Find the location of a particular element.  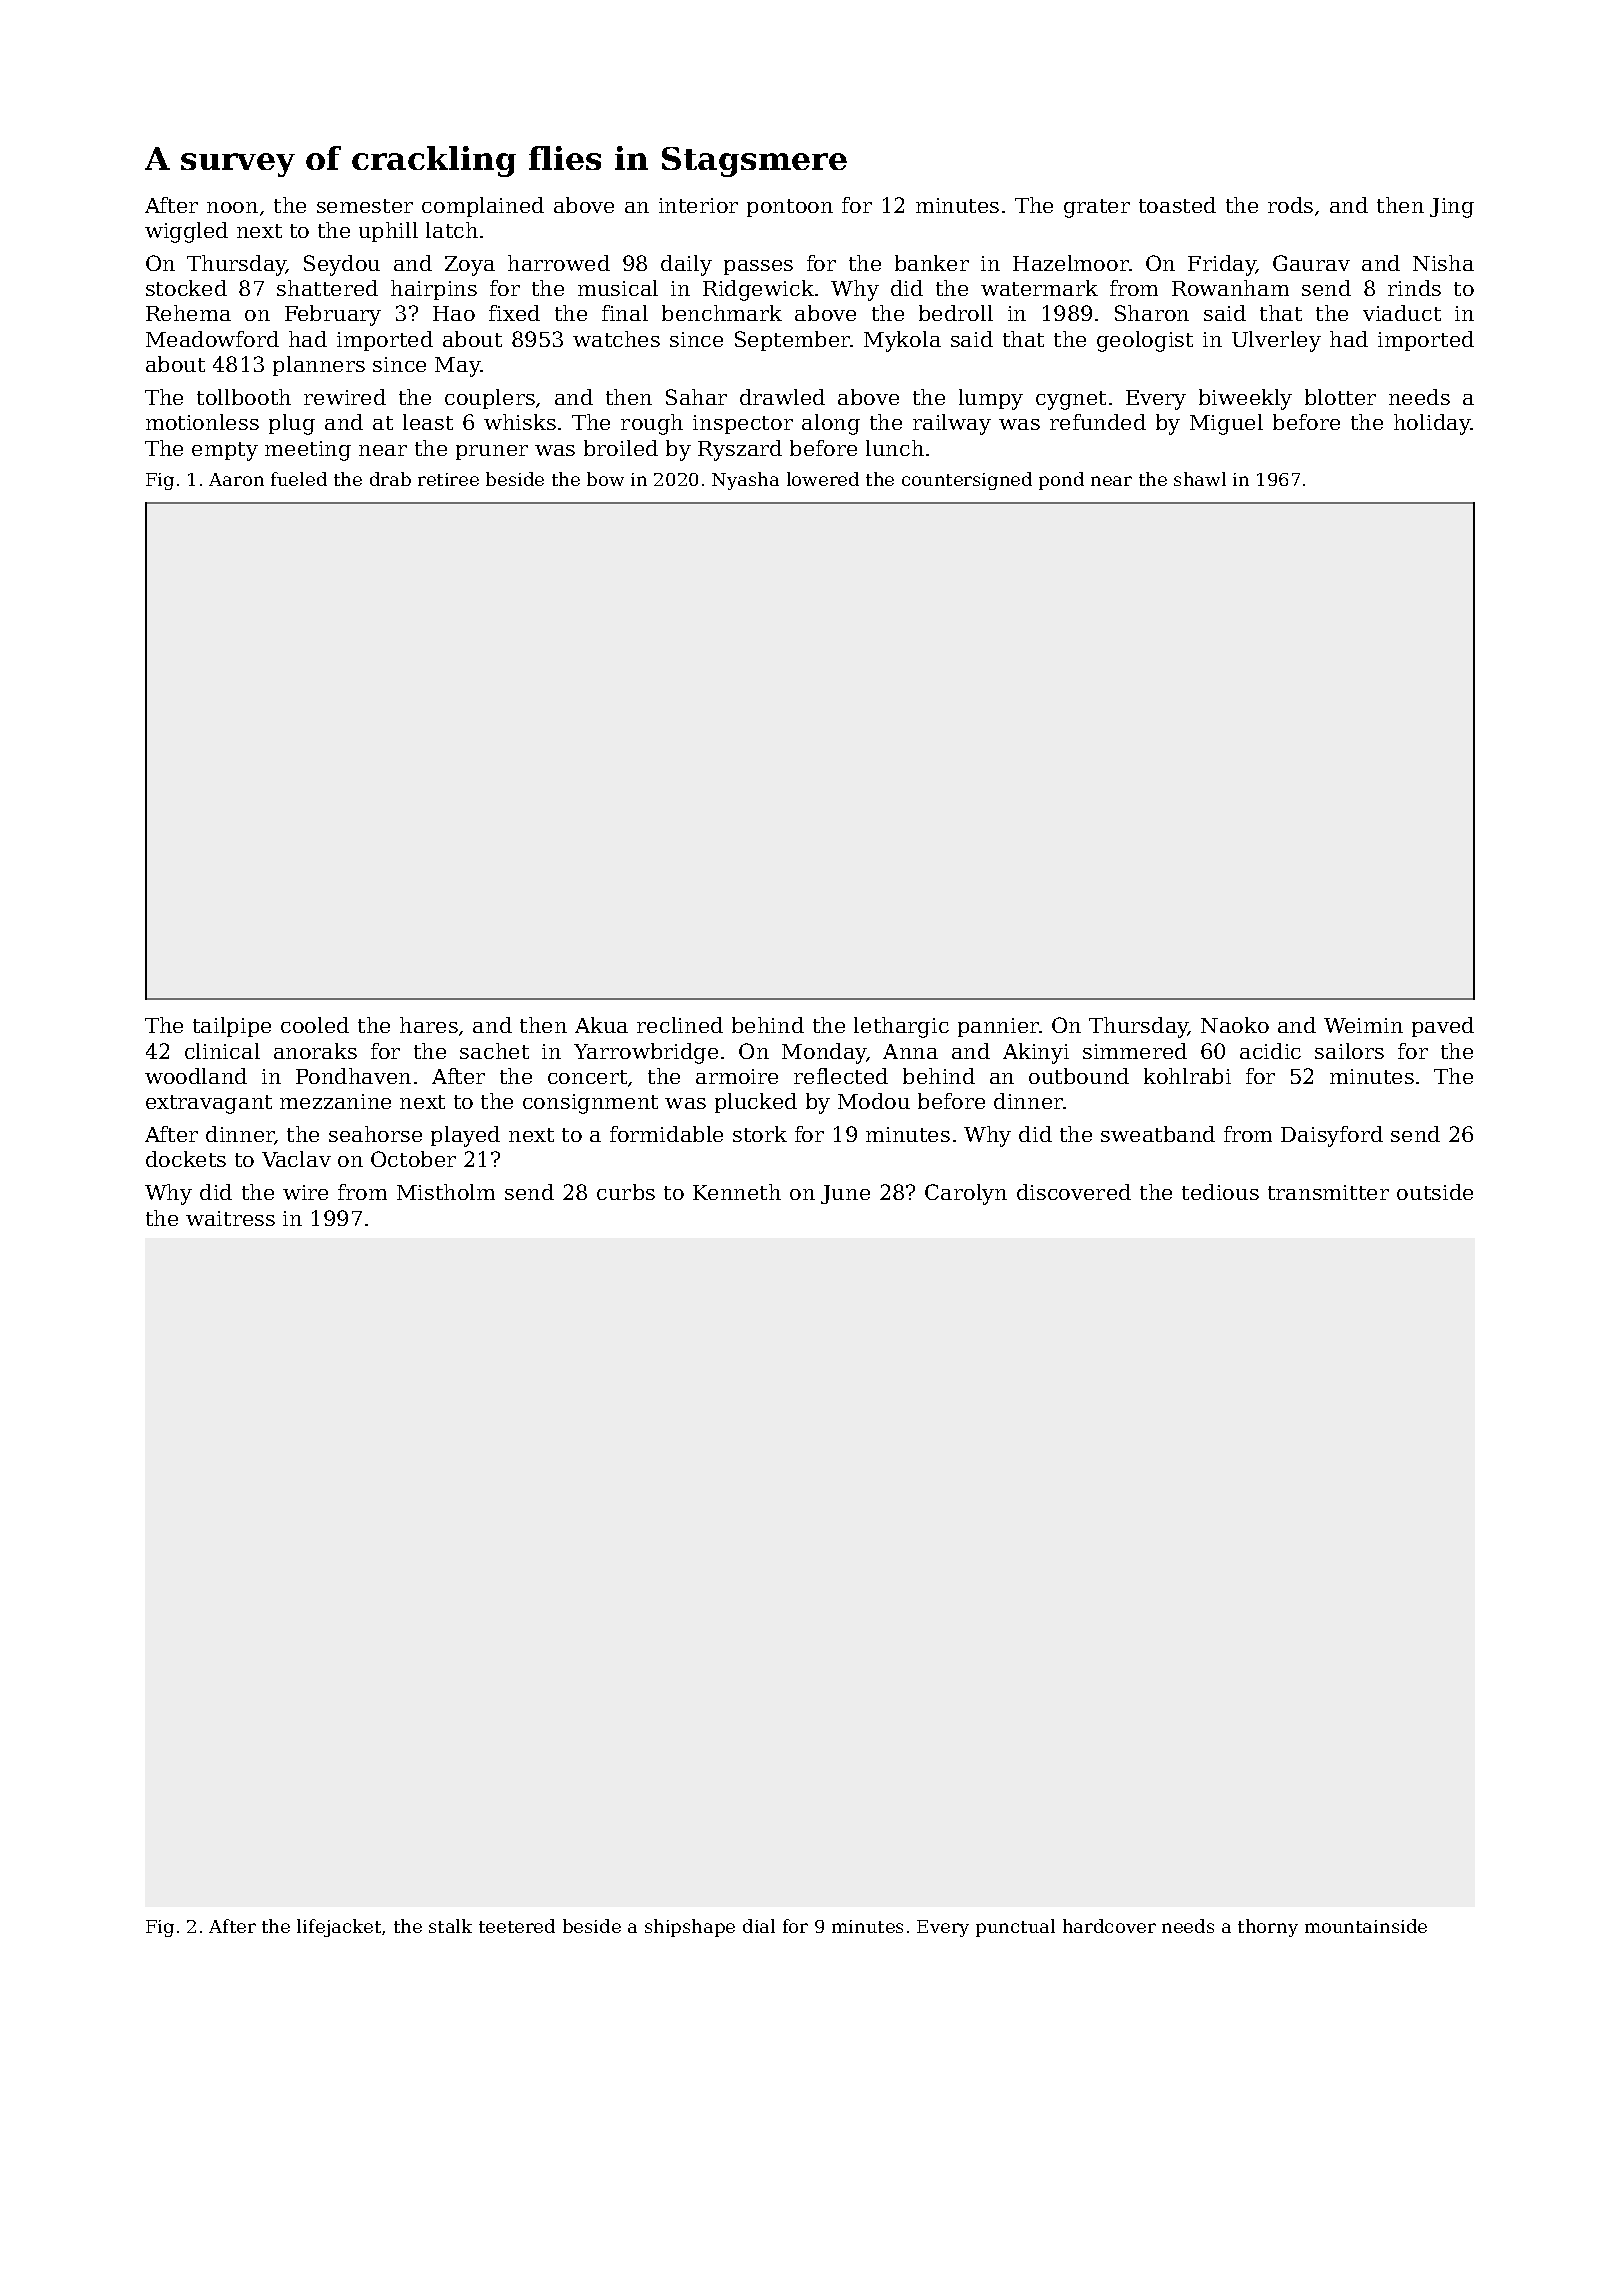

transmitter is located at coordinates (1328, 1192).
